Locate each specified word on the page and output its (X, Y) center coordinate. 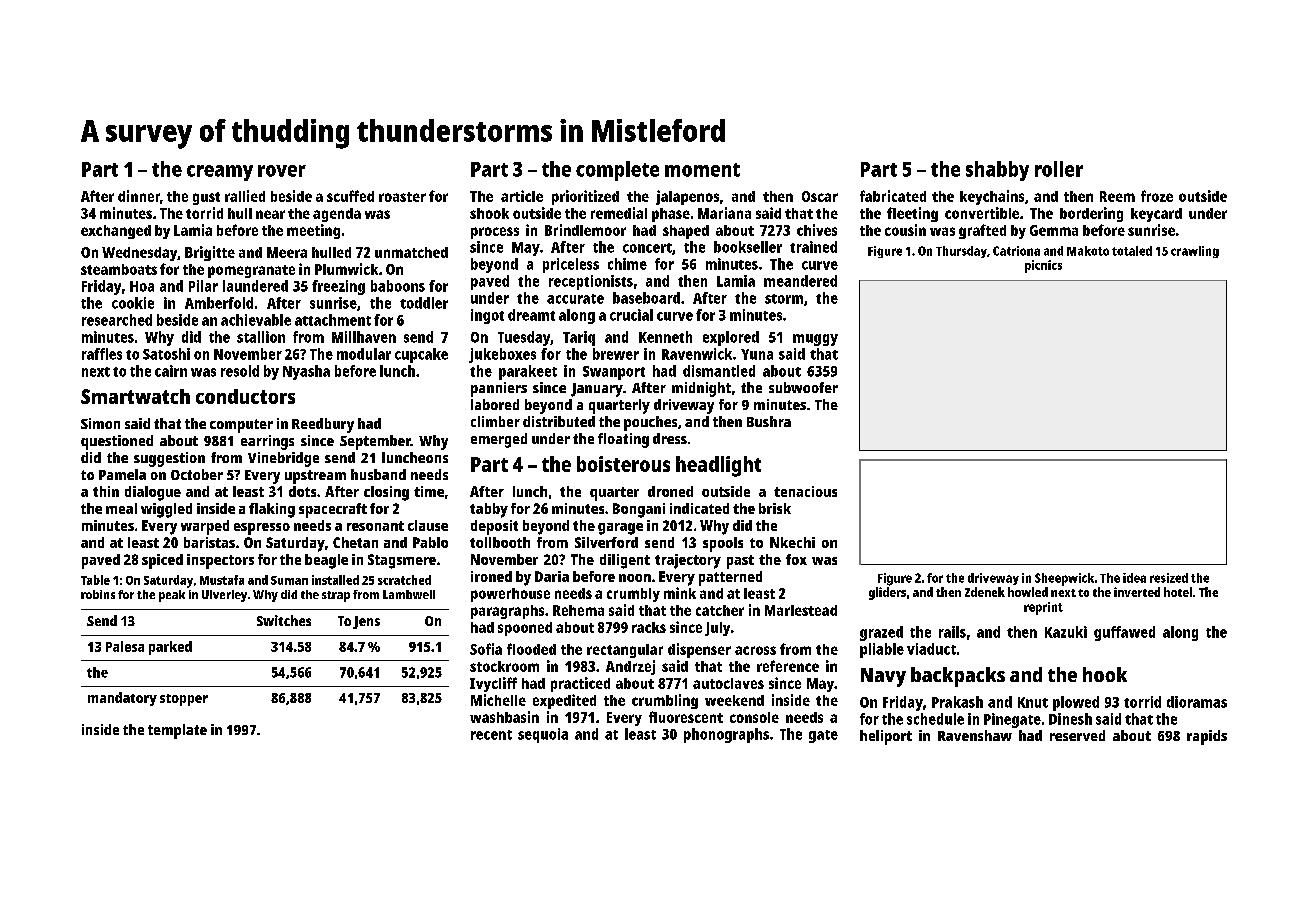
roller (1059, 169)
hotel (1178, 592)
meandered (800, 281)
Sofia (486, 649)
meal (121, 508)
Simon (100, 423)
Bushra (769, 421)
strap (336, 596)
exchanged (116, 232)
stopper (184, 700)
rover (282, 171)
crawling (1195, 252)
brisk (775, 508)
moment (702, 170)
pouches (650, 423)
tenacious (805, 491)
